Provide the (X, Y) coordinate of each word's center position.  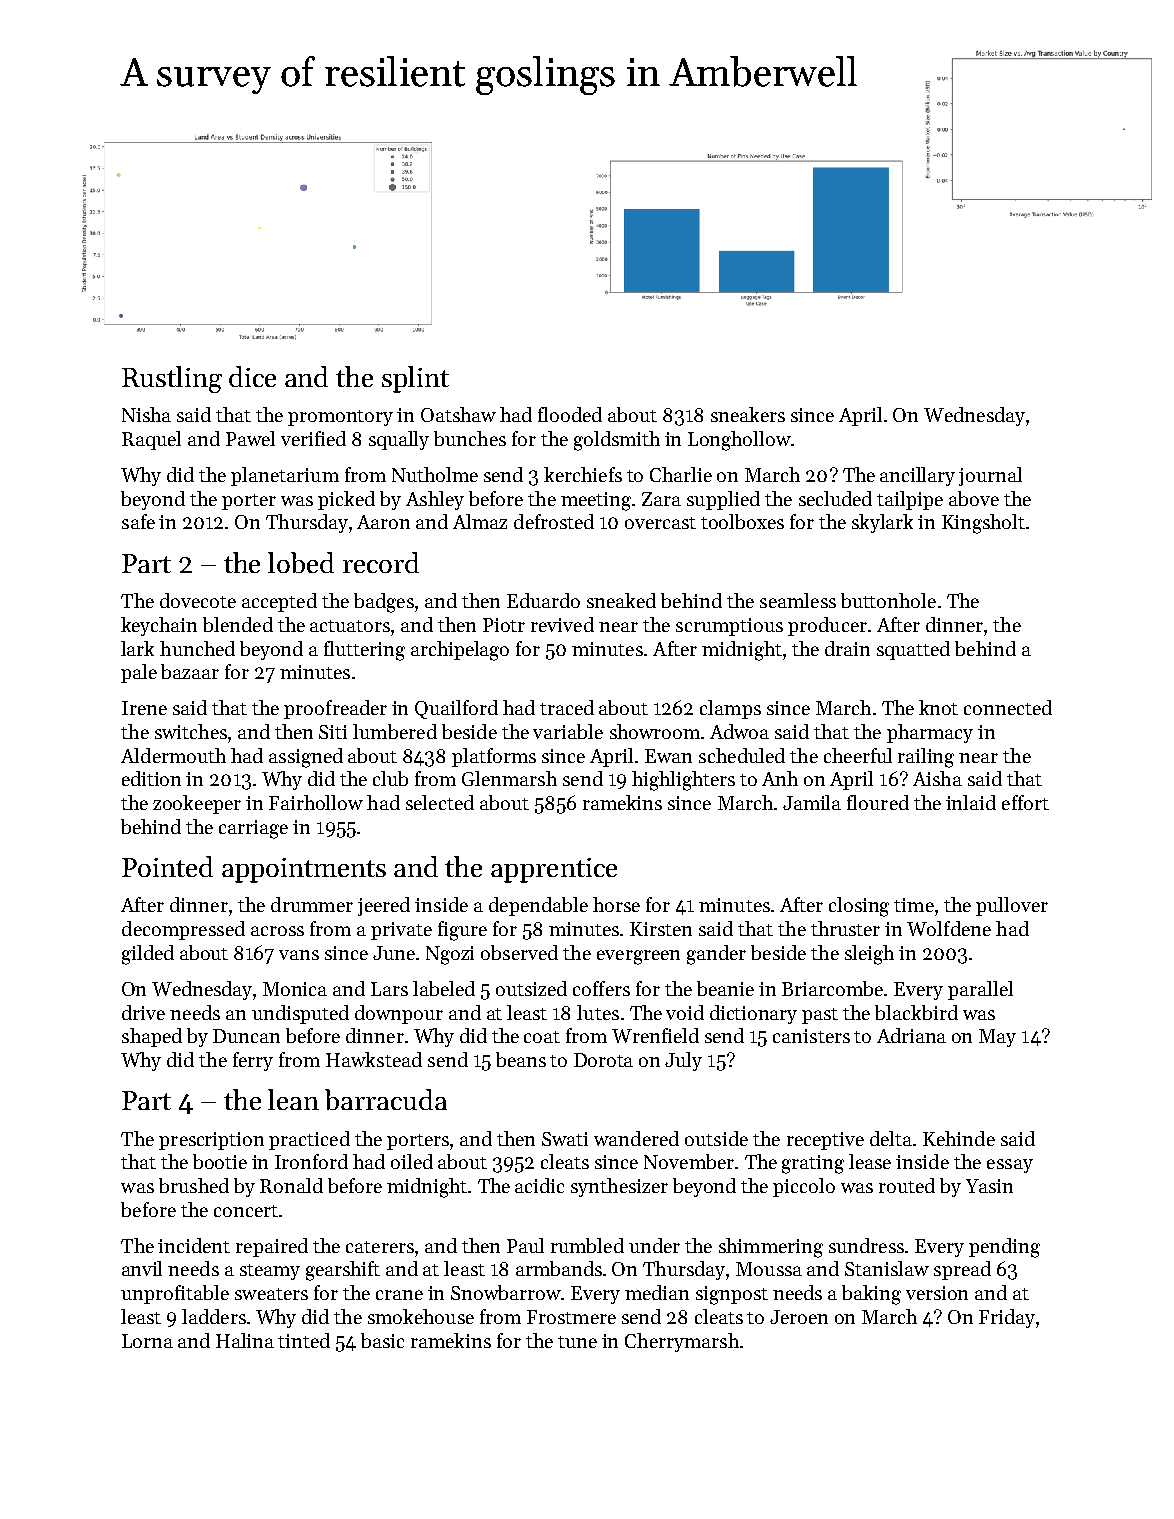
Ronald (291, 1185)
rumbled (587, 1245)
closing (859, 907)
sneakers (748, 414)
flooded (570, 414)
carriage (253, 829)
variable (568, 731)
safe (138, 521)
